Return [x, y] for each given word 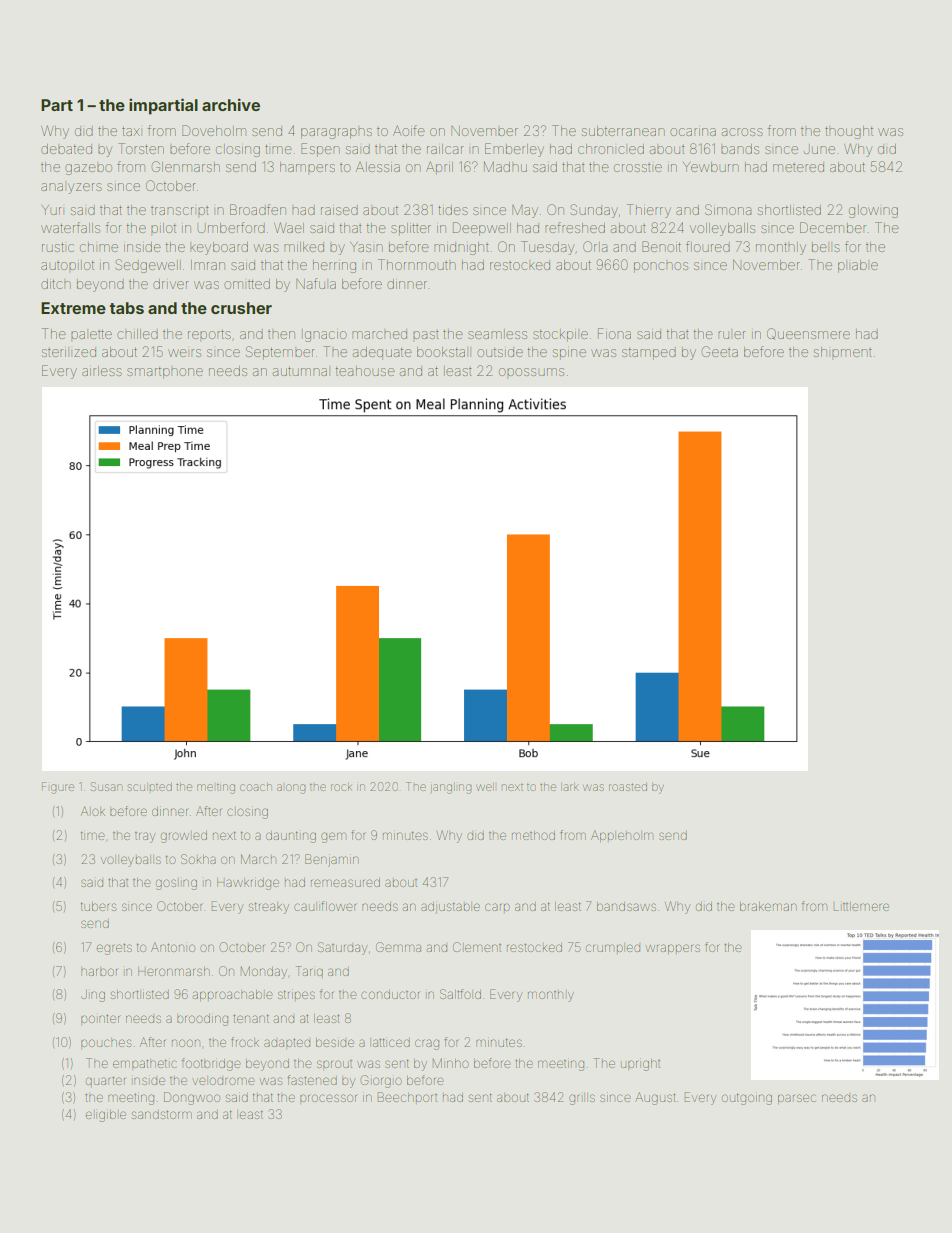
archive [231, 104]
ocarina [693, 132]
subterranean [623, 131]
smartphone [165, 373]
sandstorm [162, 1115]
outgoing [747, 1099]
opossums [531, 372]
